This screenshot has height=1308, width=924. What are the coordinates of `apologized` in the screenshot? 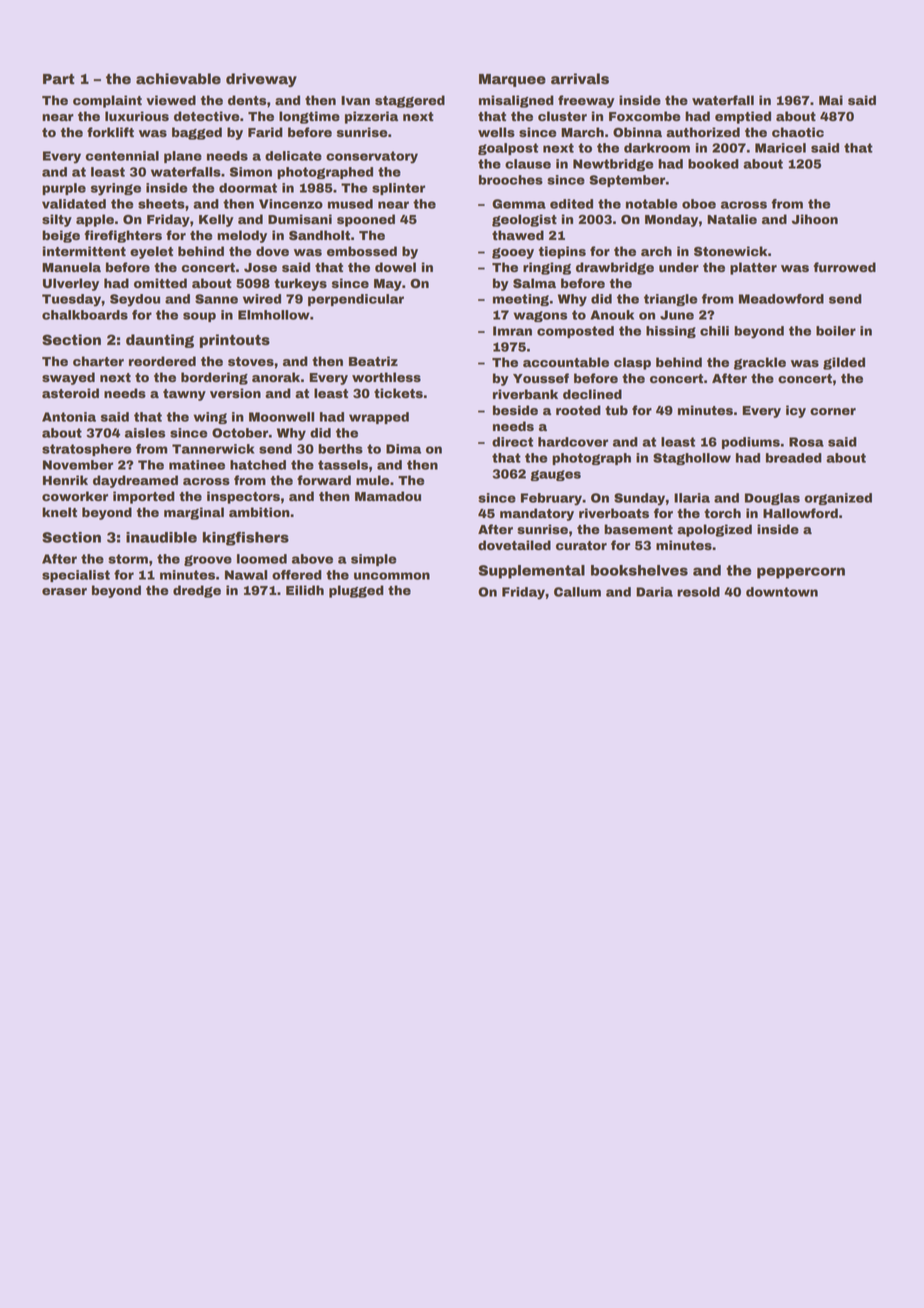 It's located at (714, 530).
